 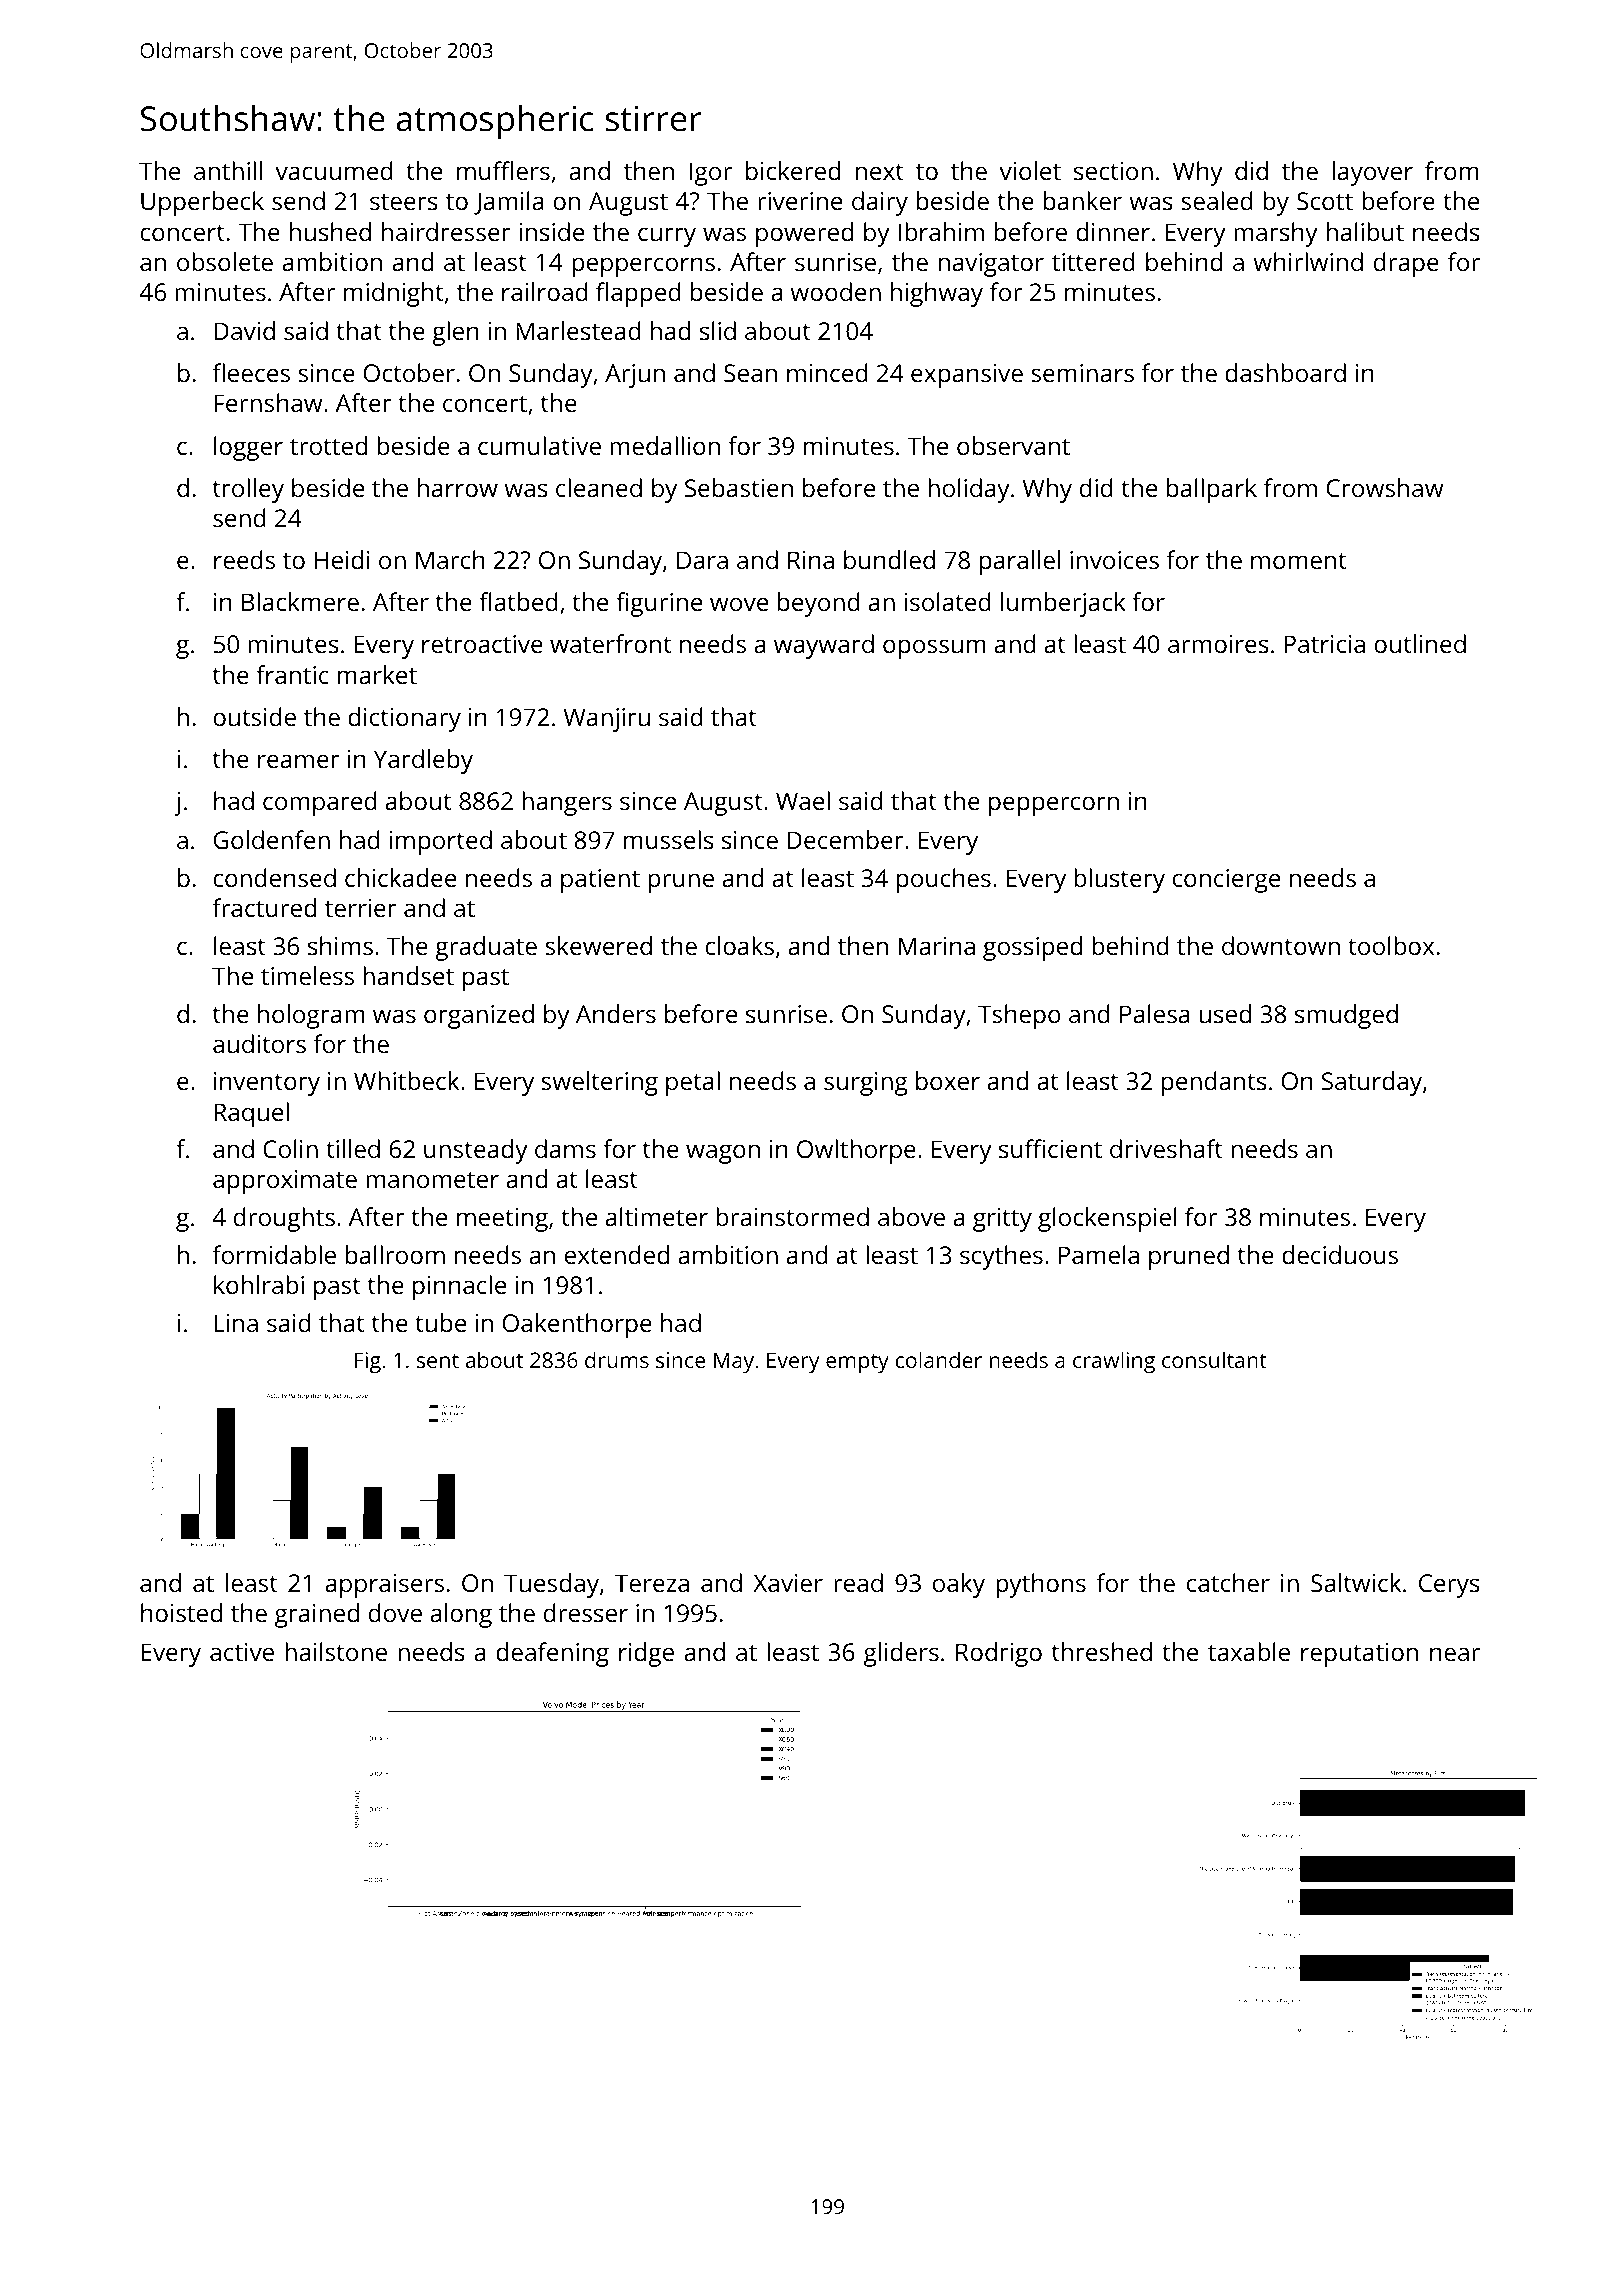 What do you see at coordinates (248, 448) in the screenshot?
I see `logger` at bounding box center [248, 448].
